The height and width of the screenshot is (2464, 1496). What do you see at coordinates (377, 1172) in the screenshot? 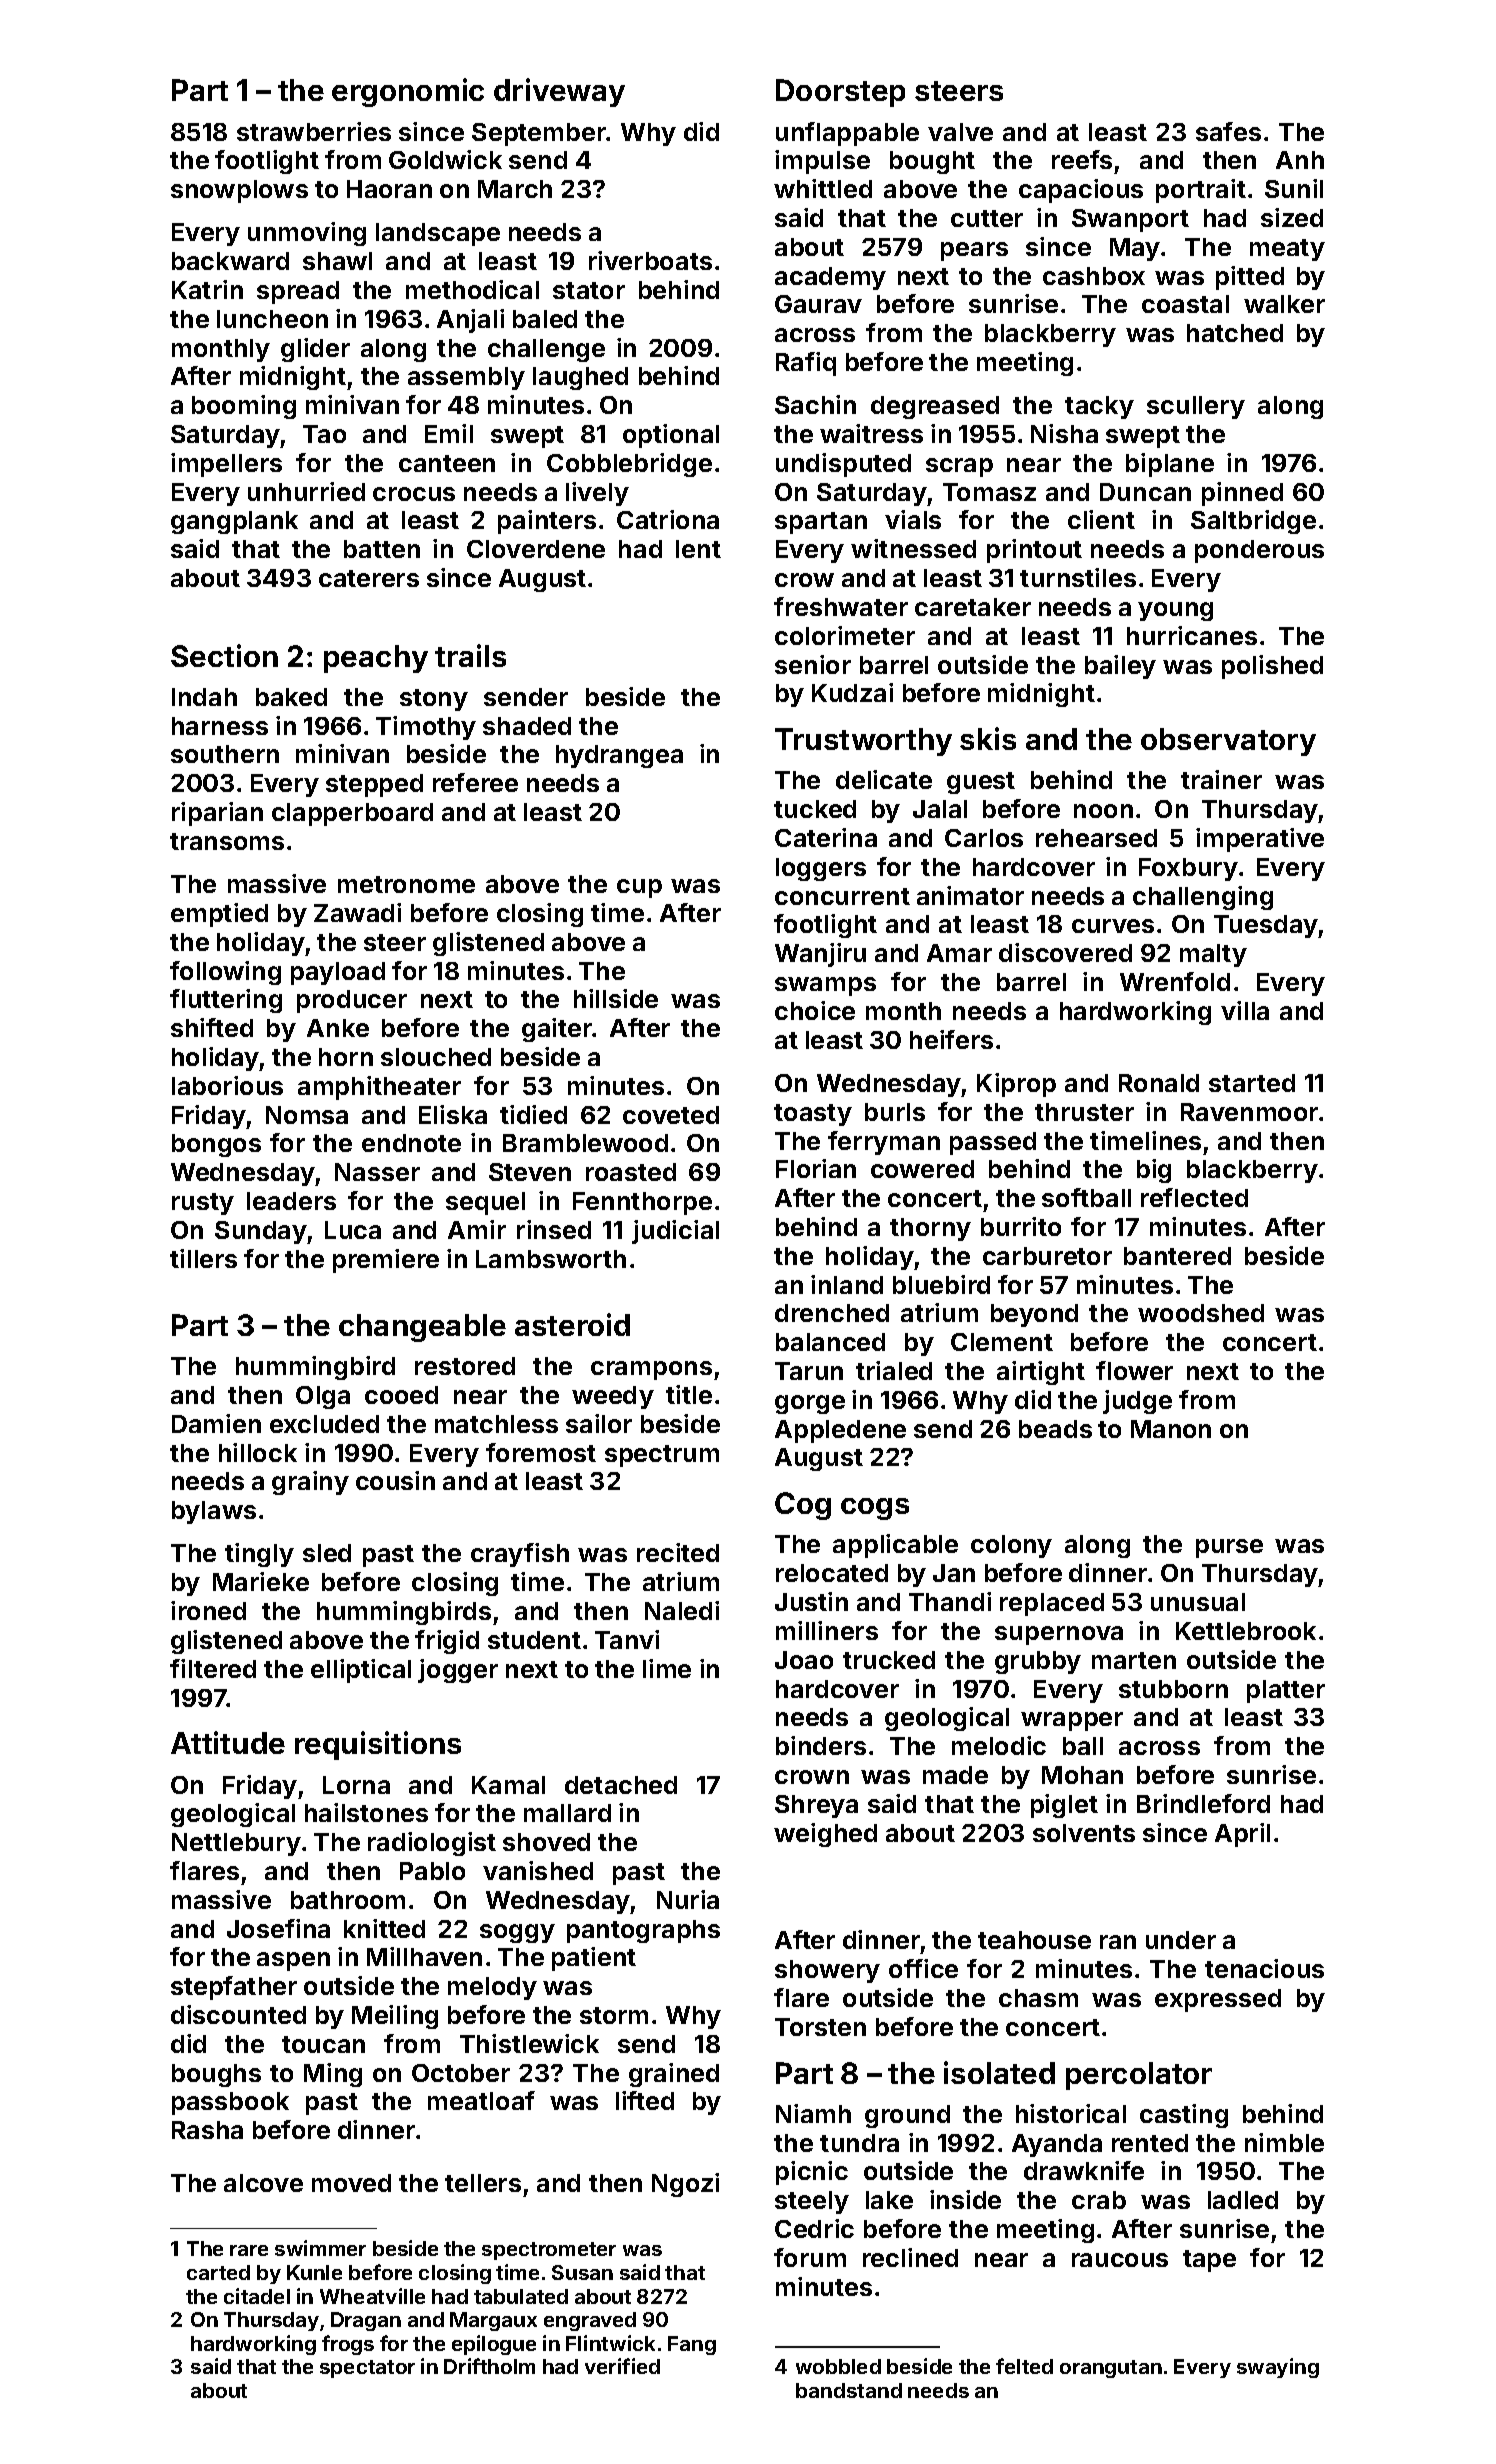
I see `Nasser` at bounding box center [377, 1172].
